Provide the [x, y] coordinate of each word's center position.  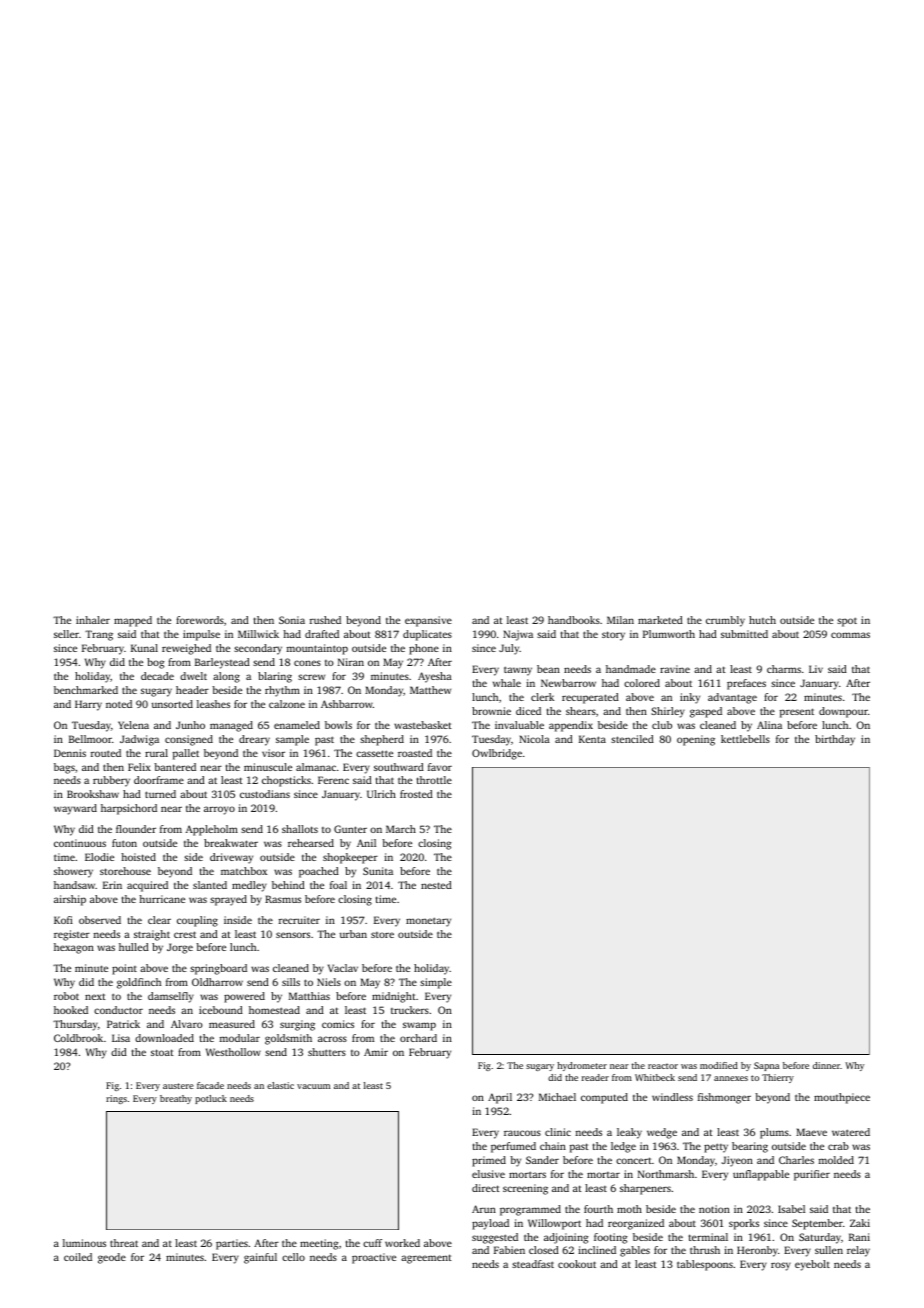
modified [719, 1065]
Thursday [75, 1025]
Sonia [292, 620]
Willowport [554, 1224]
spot [847, 622]
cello [293, 1257]
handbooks [574, 620]
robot [66, 996]
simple [436, 983]
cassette [374, 753]
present [797, 713]
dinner [826, 1065]
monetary [428, 922]
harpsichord [129, 809]
